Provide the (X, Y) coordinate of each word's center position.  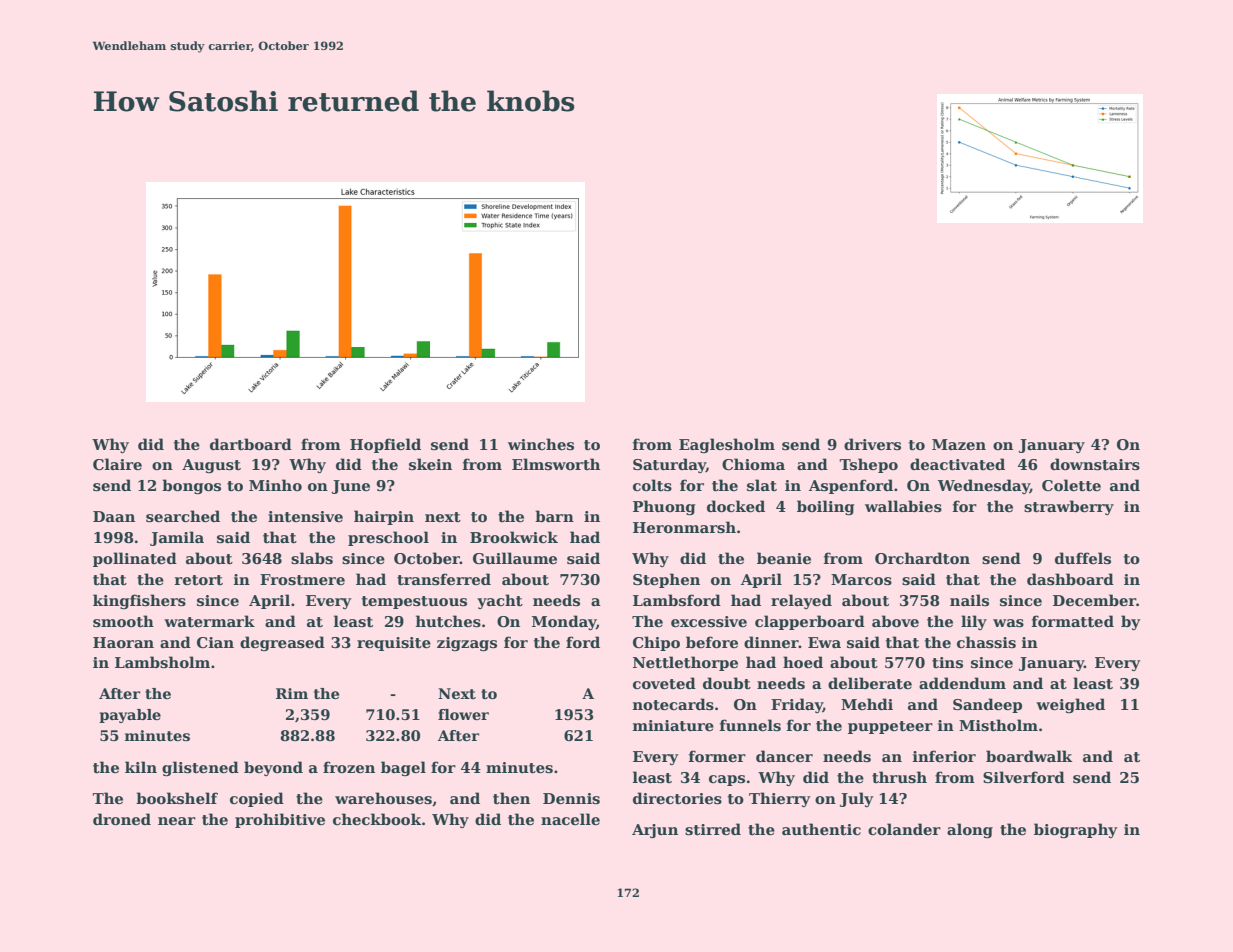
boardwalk (1029, 756)
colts (652, 485)
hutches (448, 621)
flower (463, 714)
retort (199, 580)
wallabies (903, 506)
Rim (292, 693)
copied (257, 799)
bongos (191, 486)
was (1008, 623)
